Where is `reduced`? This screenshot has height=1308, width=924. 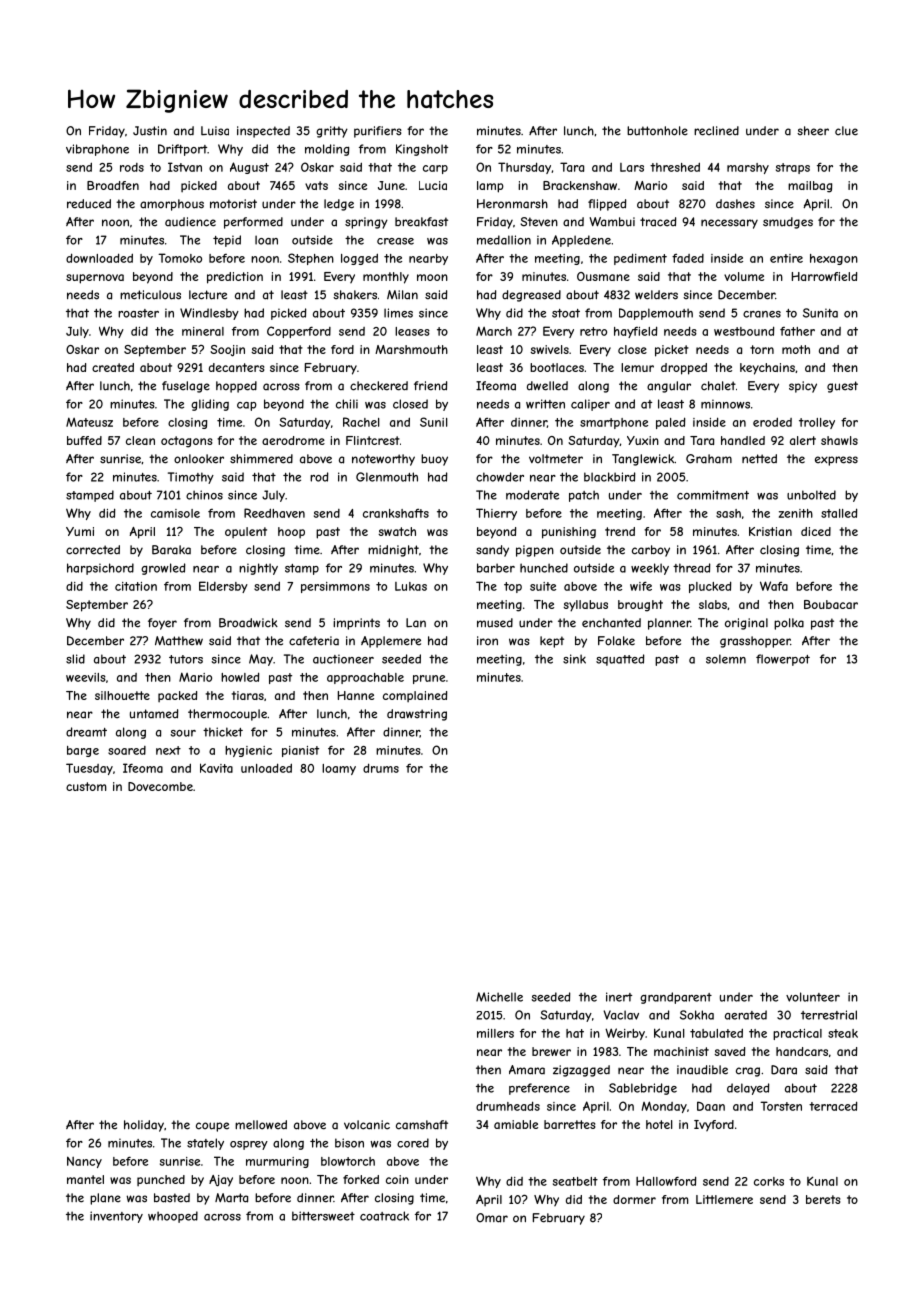
reduced is located at coordinates (89, 204).
